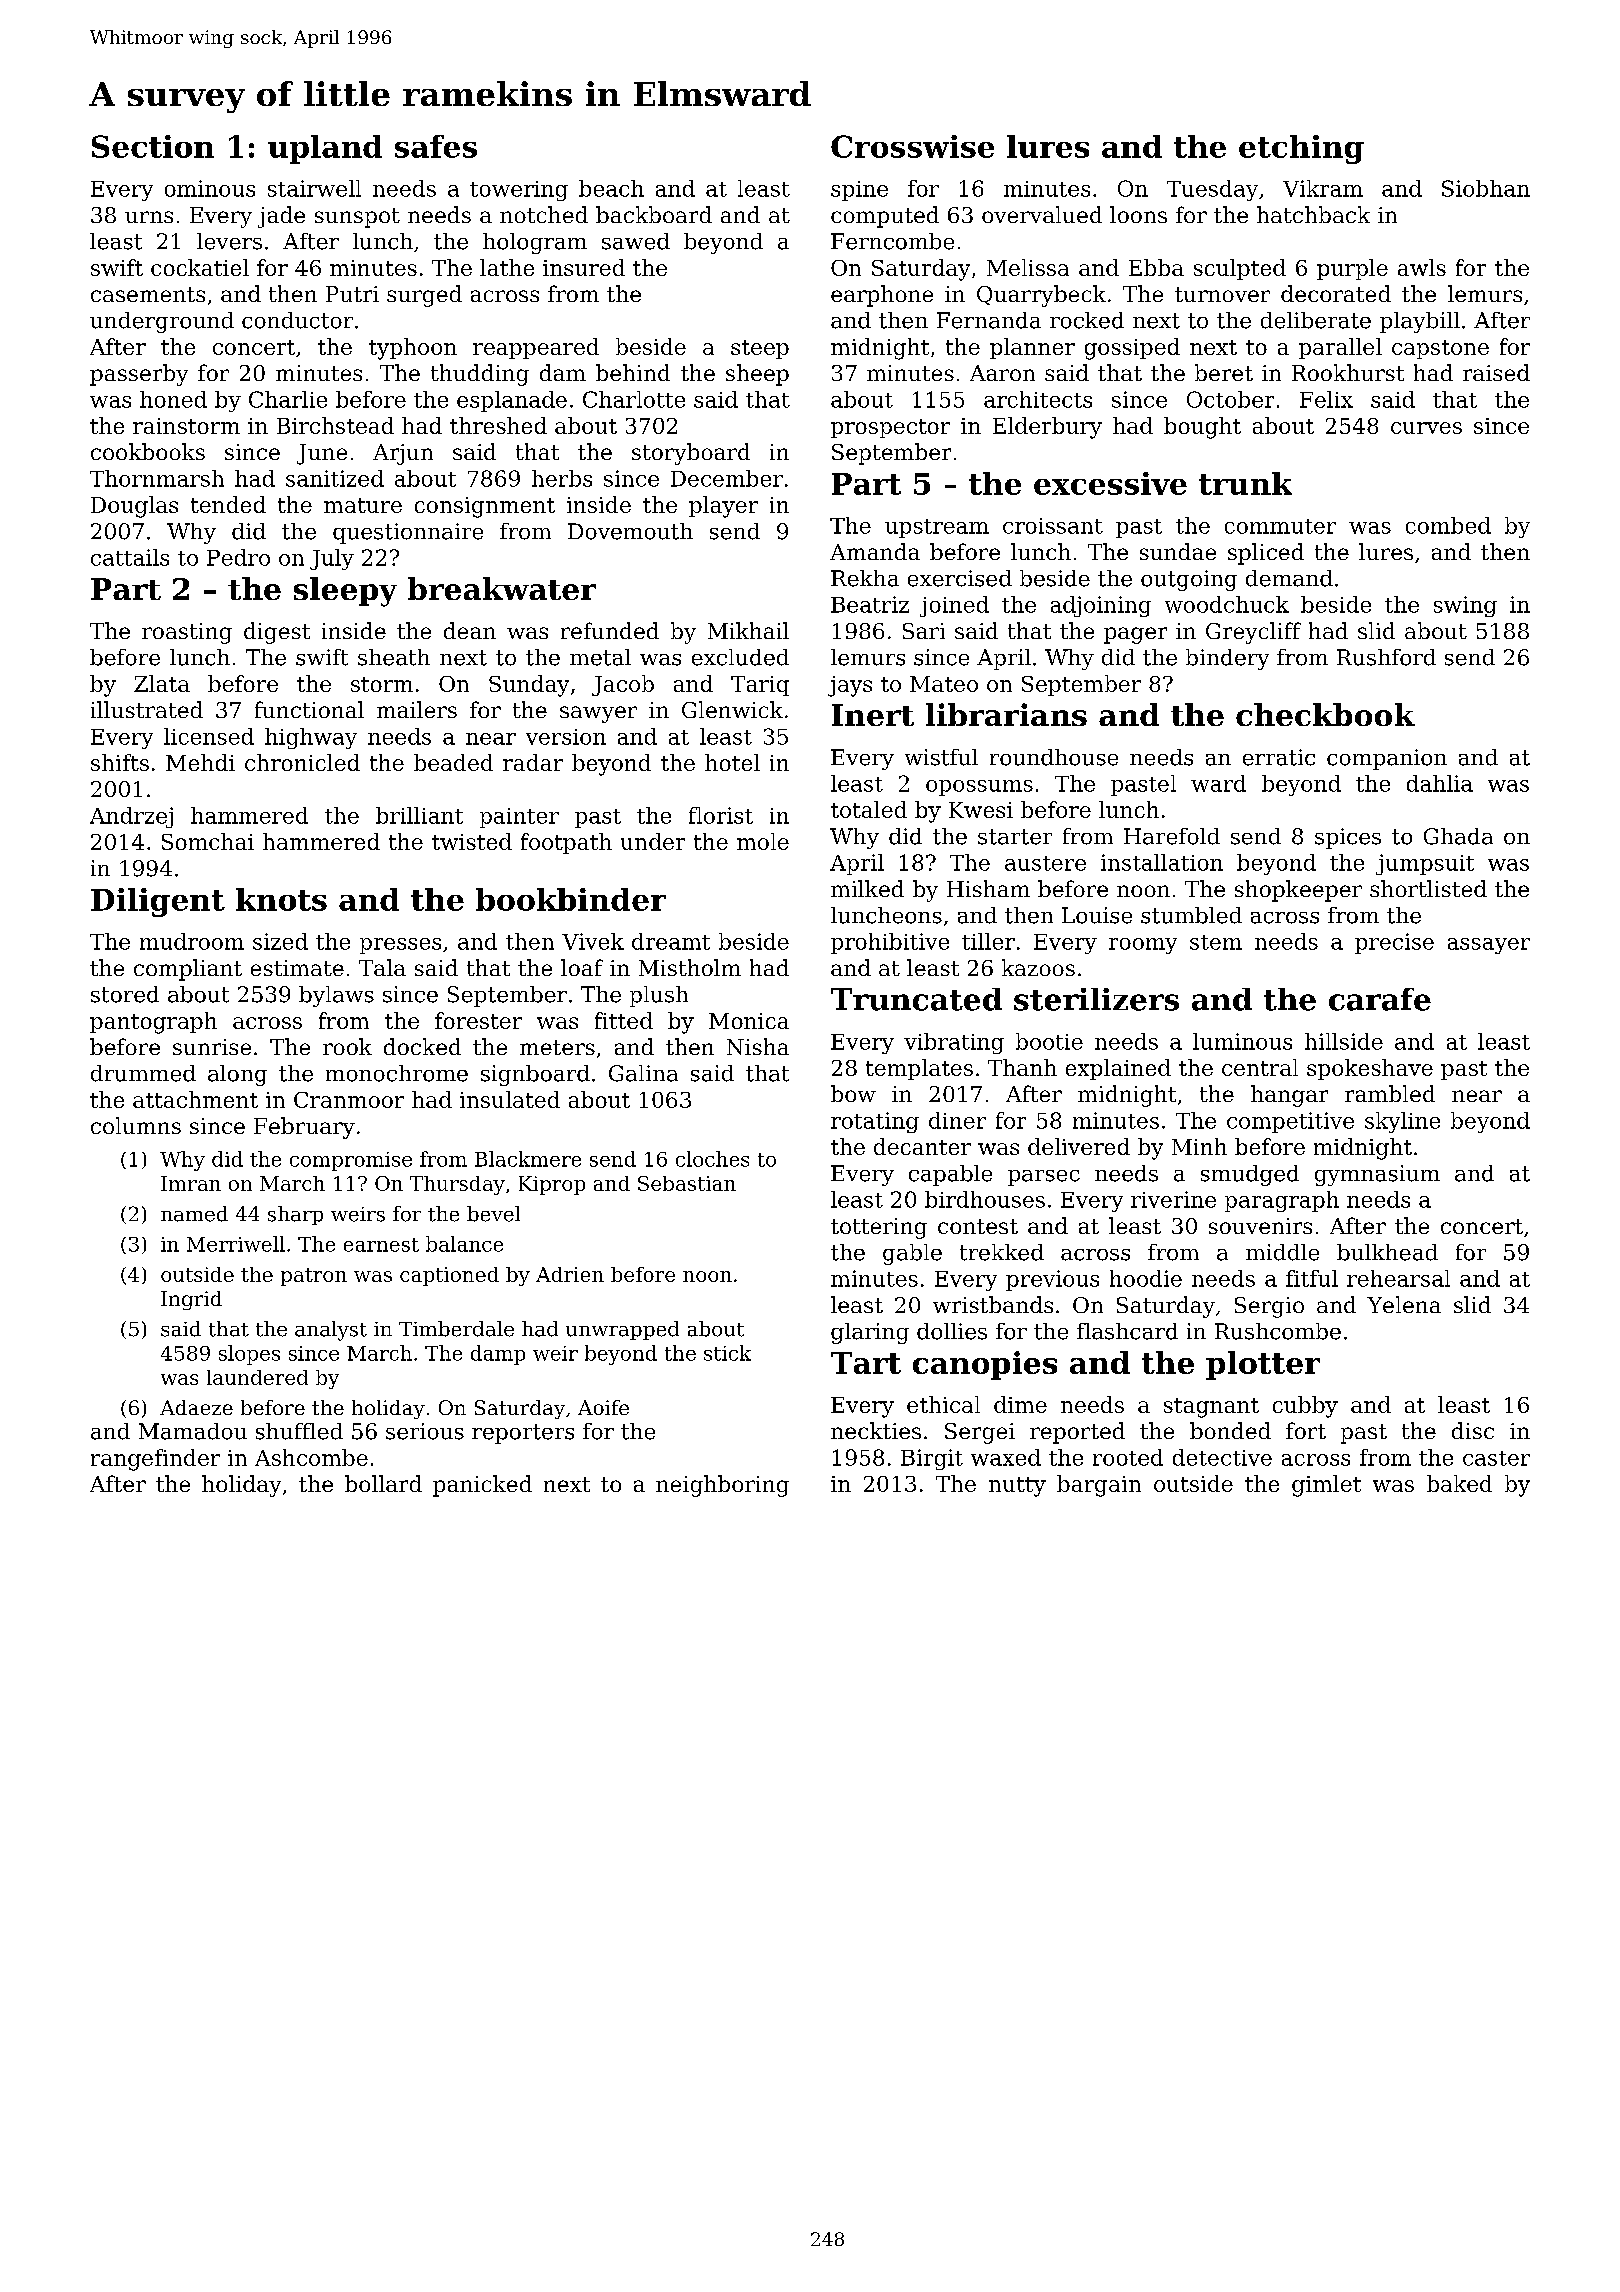 This page has width=1620, height=2292. What do you see at coordinates (1448, 525) in the page?
I see `combed` at bounding box center [1448, 525].
